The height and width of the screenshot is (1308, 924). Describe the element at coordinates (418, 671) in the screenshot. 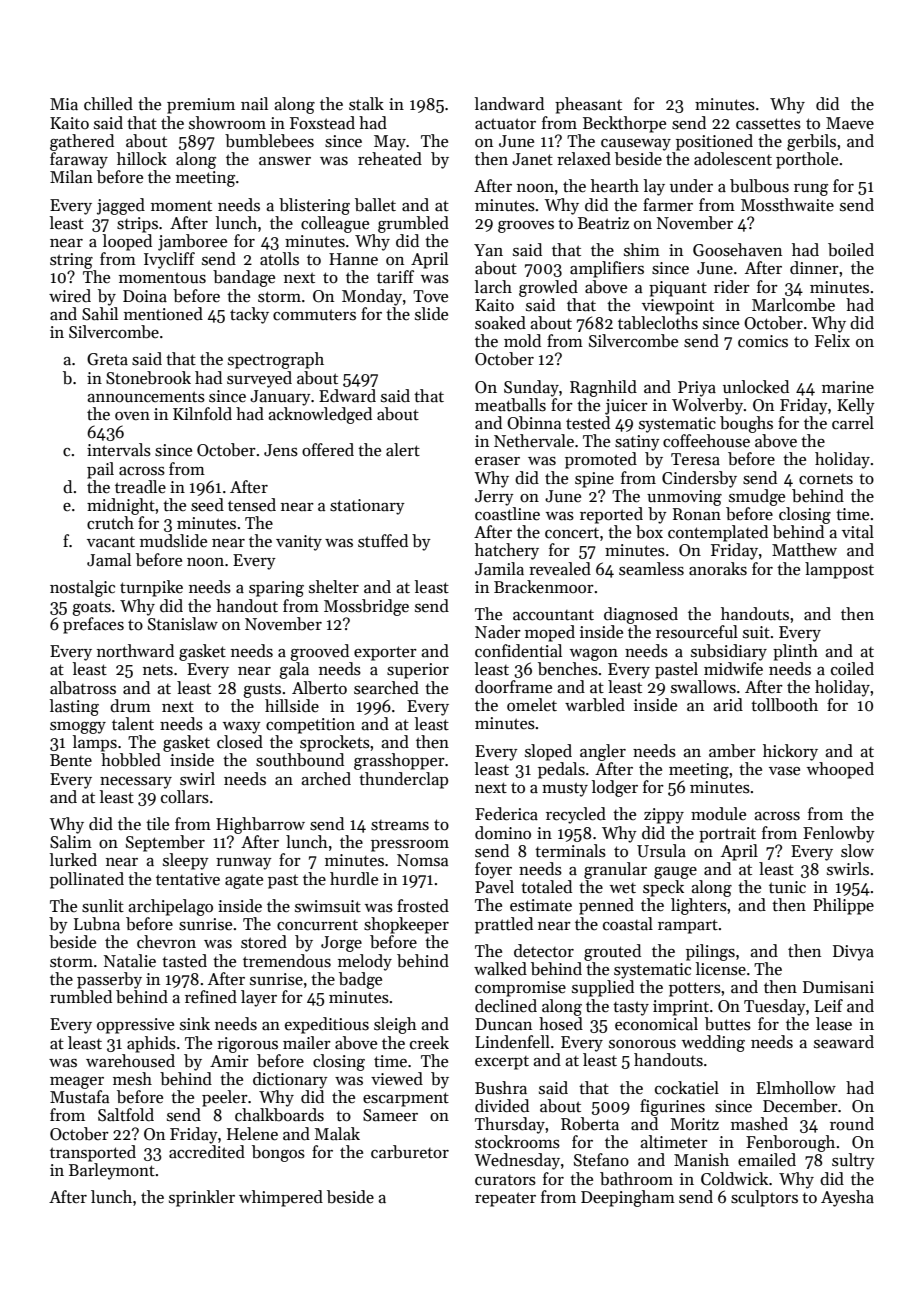

I see `superior` at that location.
